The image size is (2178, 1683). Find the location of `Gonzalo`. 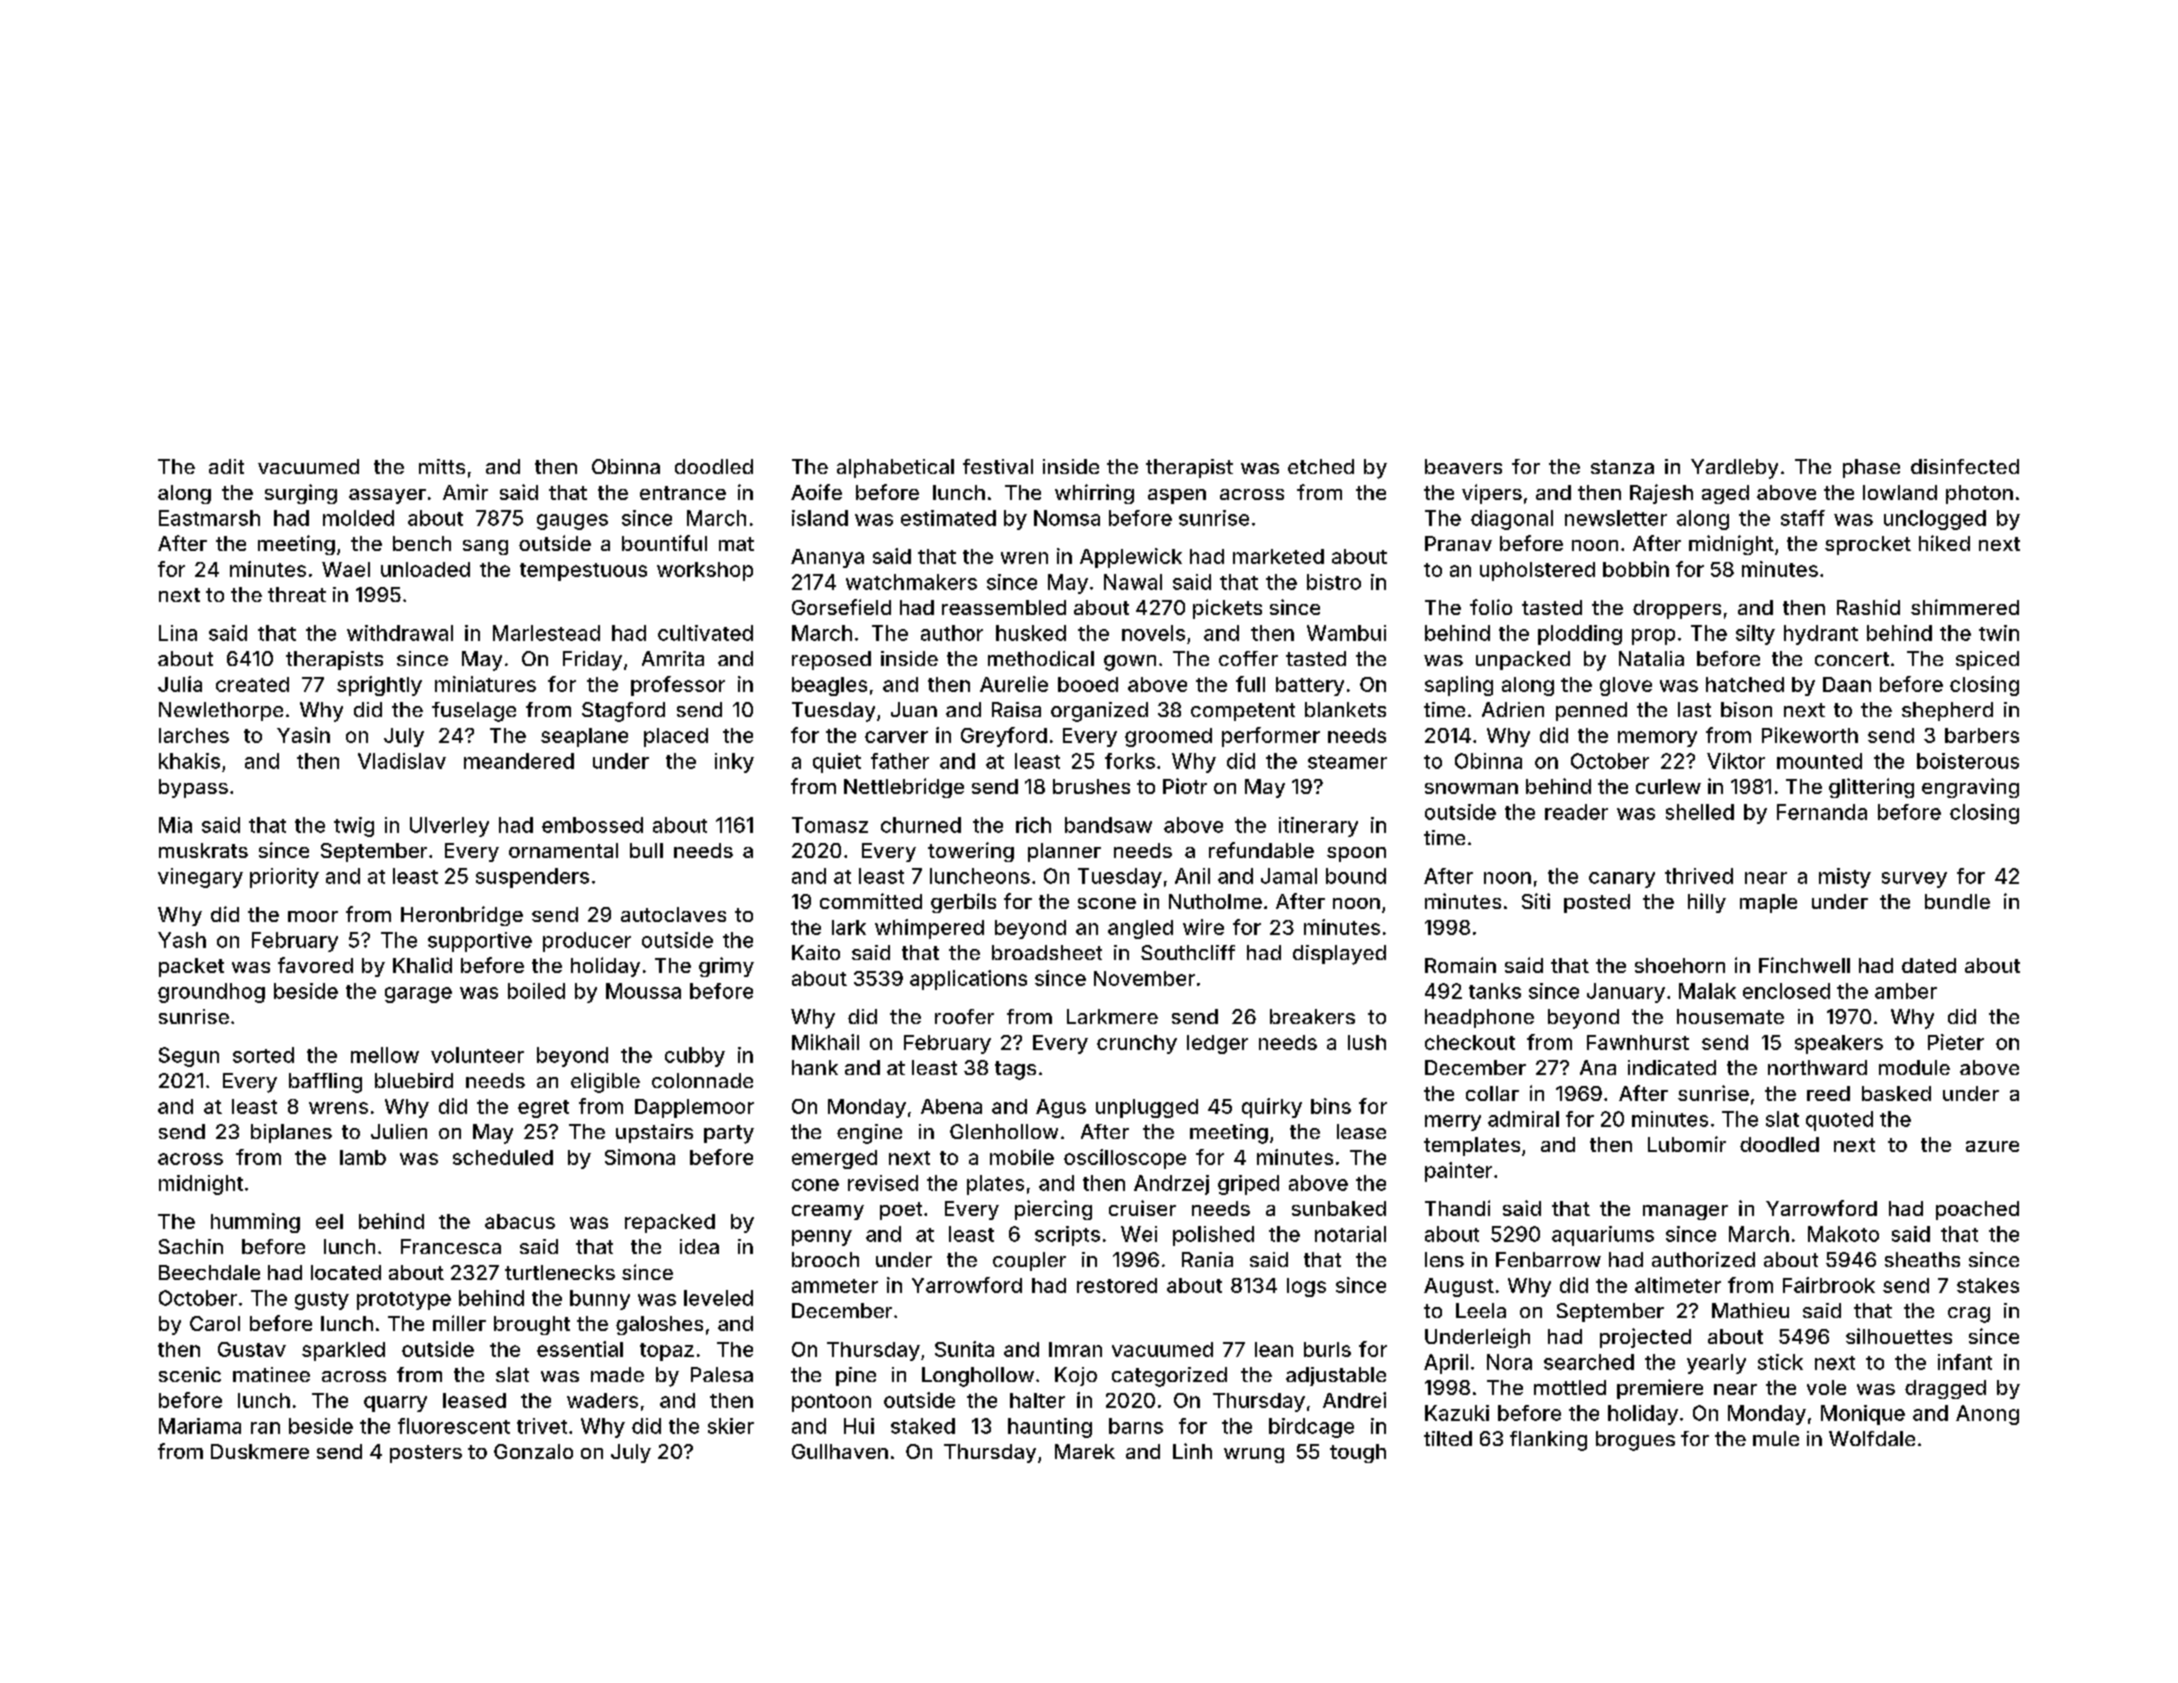

Gonzalo is located at coordinates (533, 1451).
